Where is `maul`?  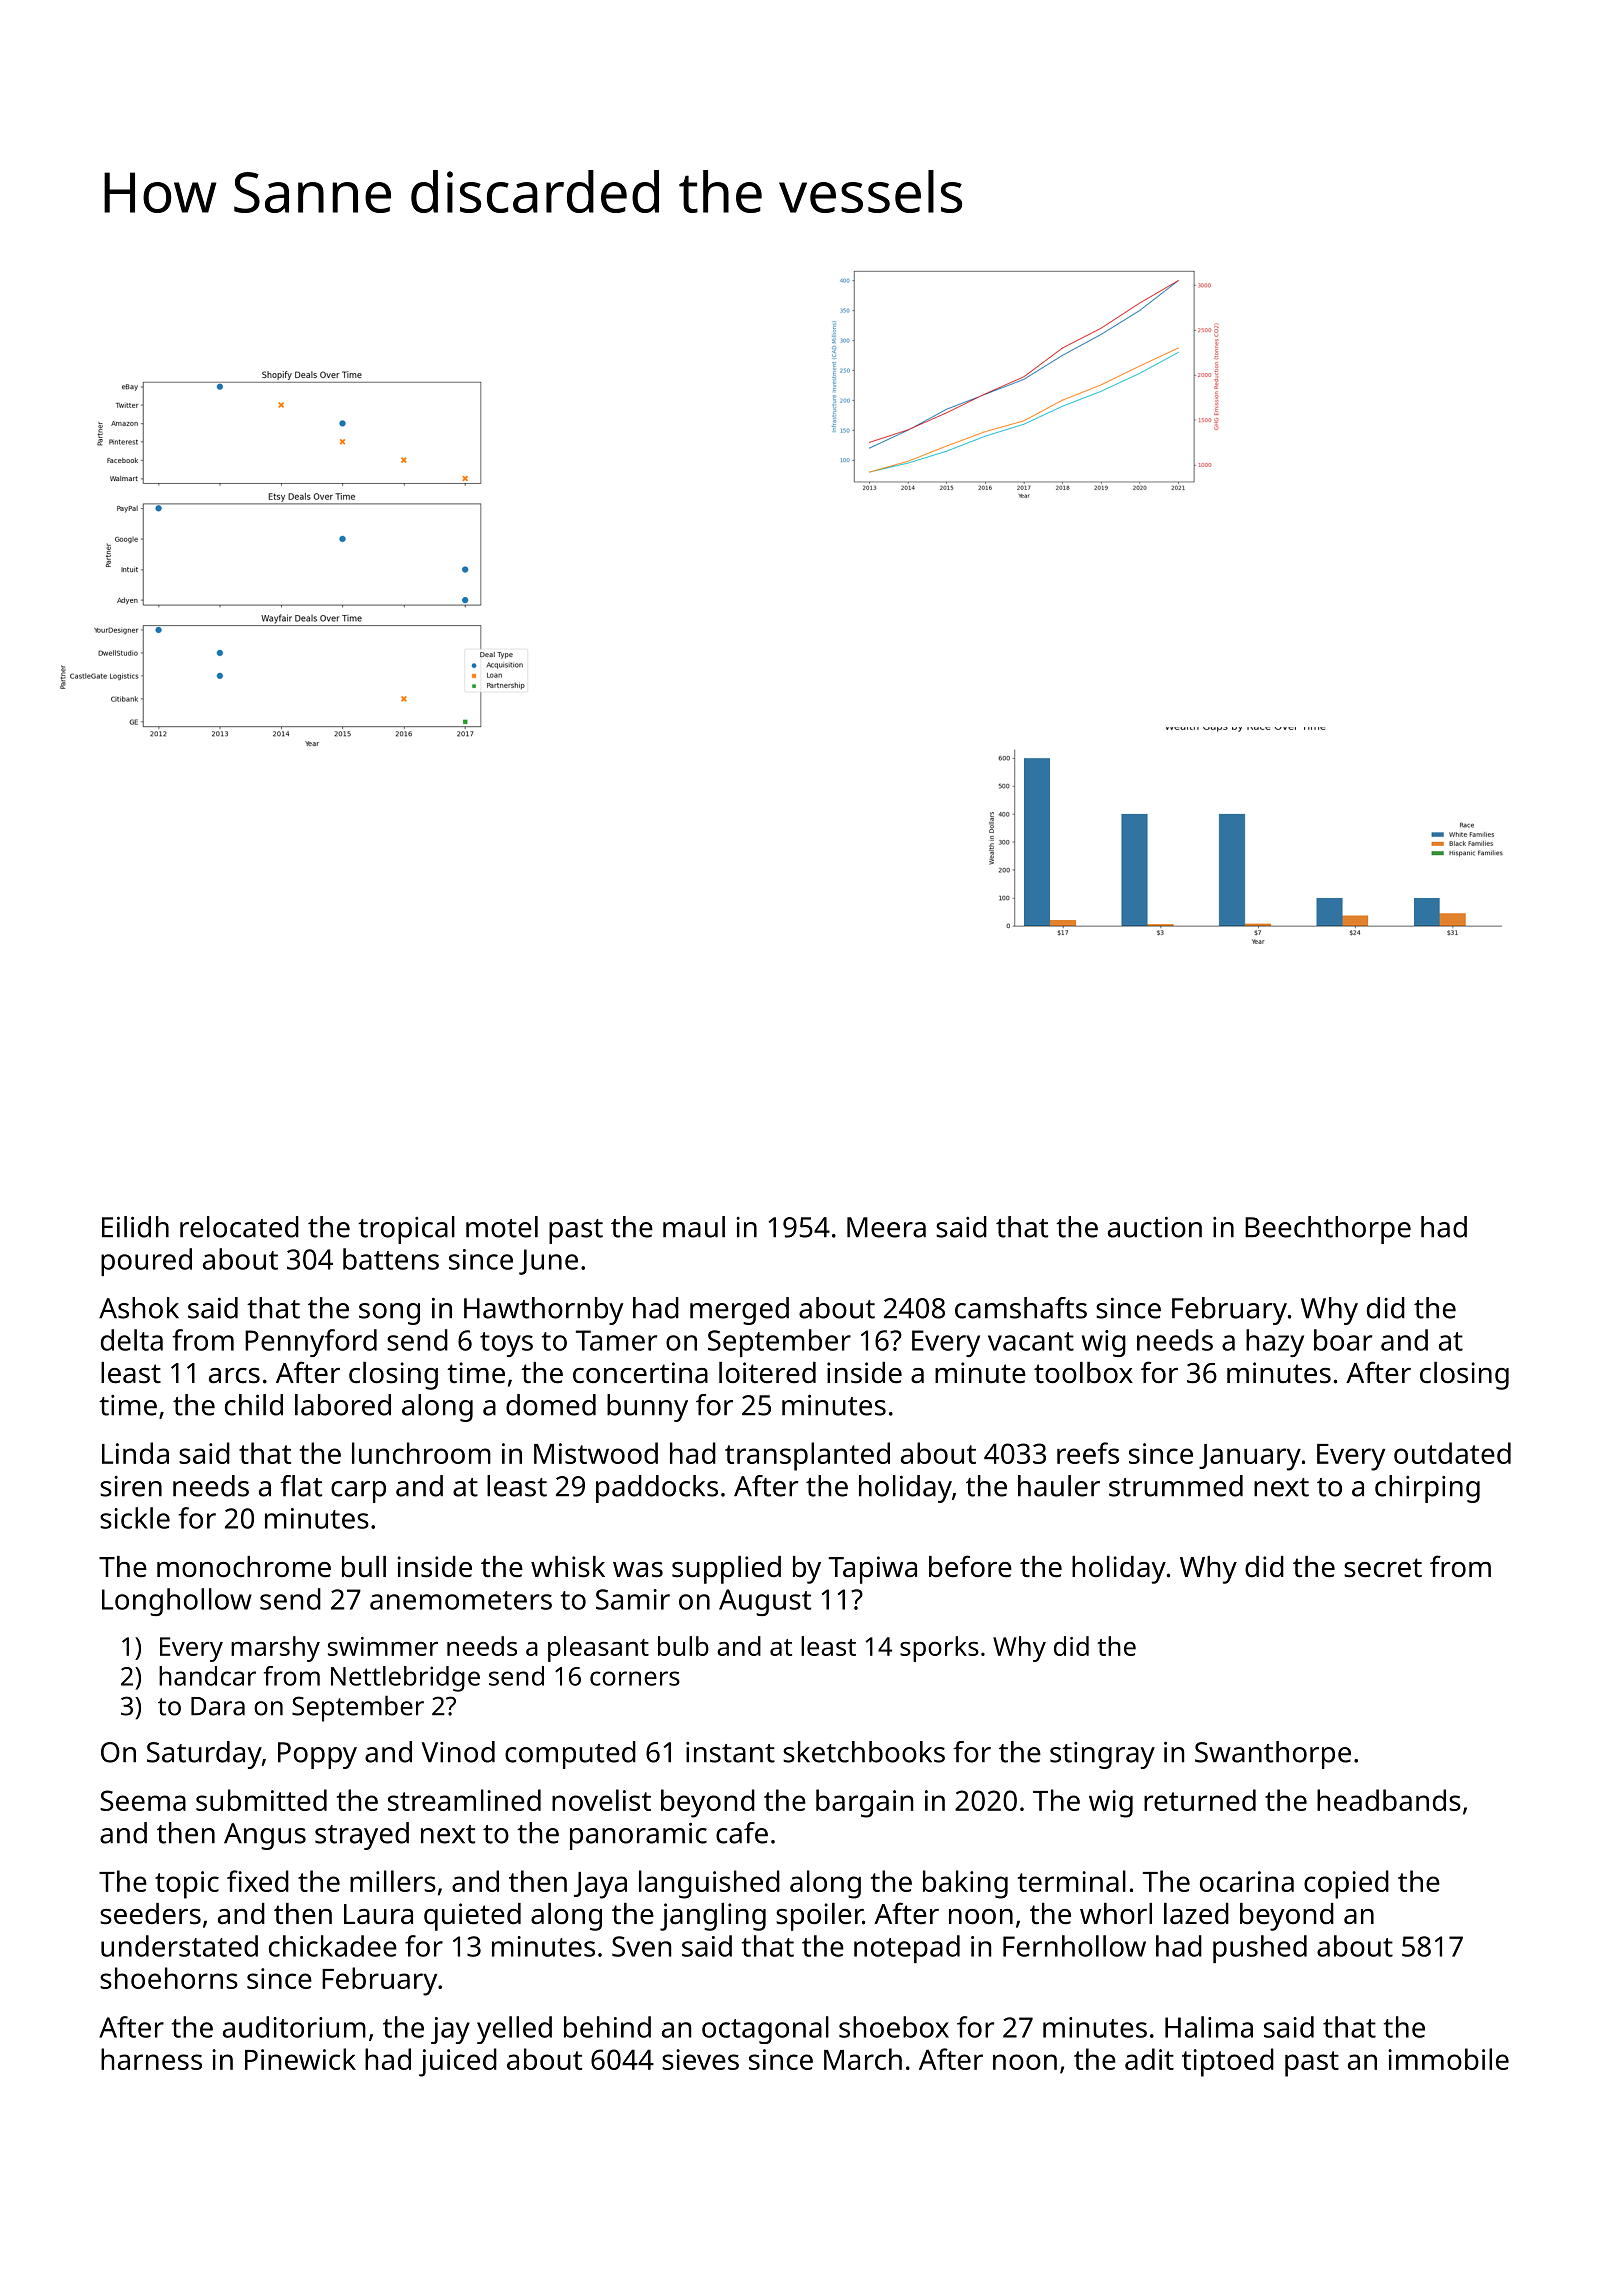
maul is located at coordinates (694, 1227).
